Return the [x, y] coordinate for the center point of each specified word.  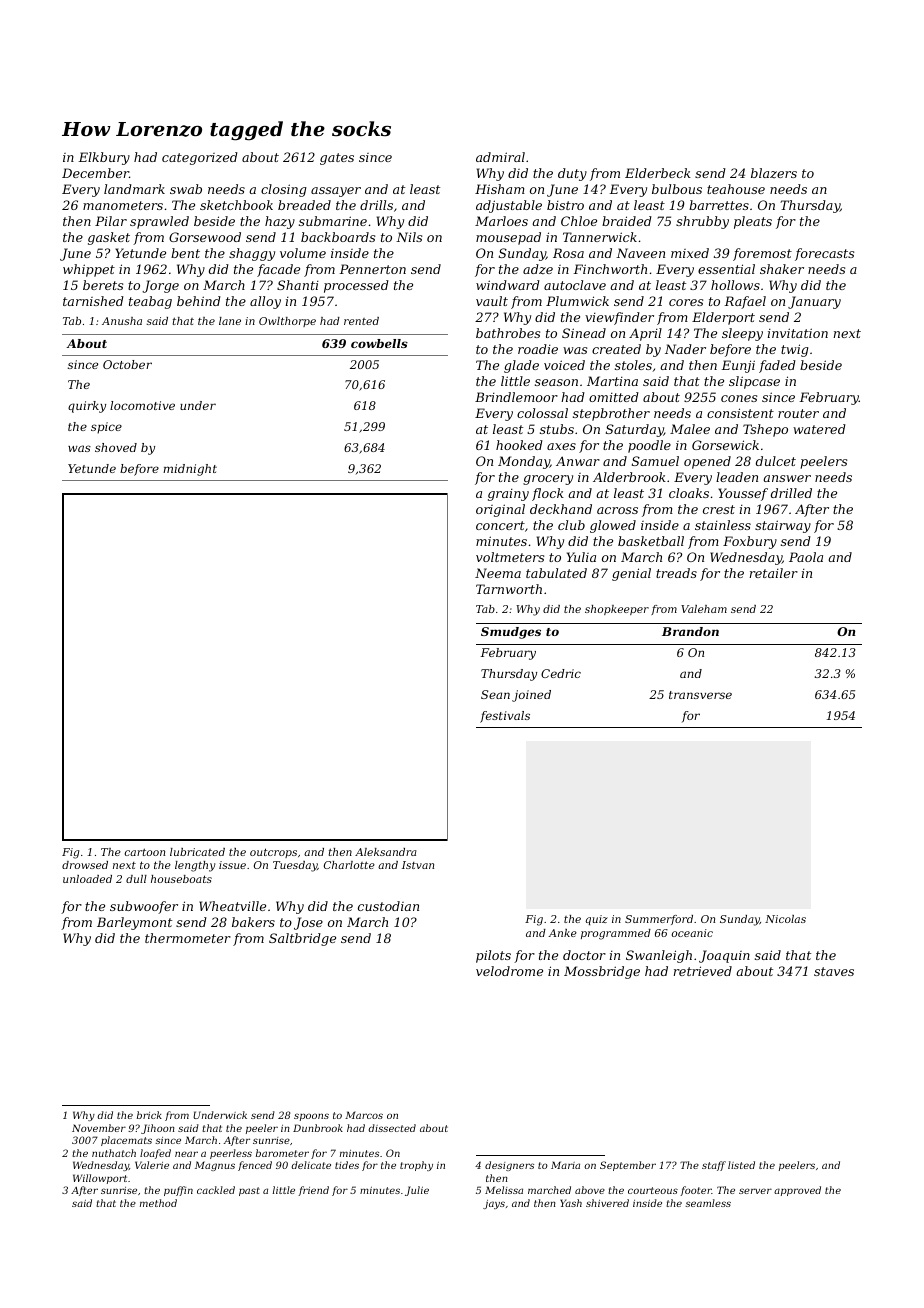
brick [149, 1115]
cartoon [145, 852]
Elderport [723, 318]
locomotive [142, 405]
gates [337, 159]
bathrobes [508, 333]
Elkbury [104, 158]
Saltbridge [302, 939]
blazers [774, 173]
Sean [495, 694]
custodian [388, 906]
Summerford [659, 920]
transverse [700, 695]
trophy [416, 1166]
